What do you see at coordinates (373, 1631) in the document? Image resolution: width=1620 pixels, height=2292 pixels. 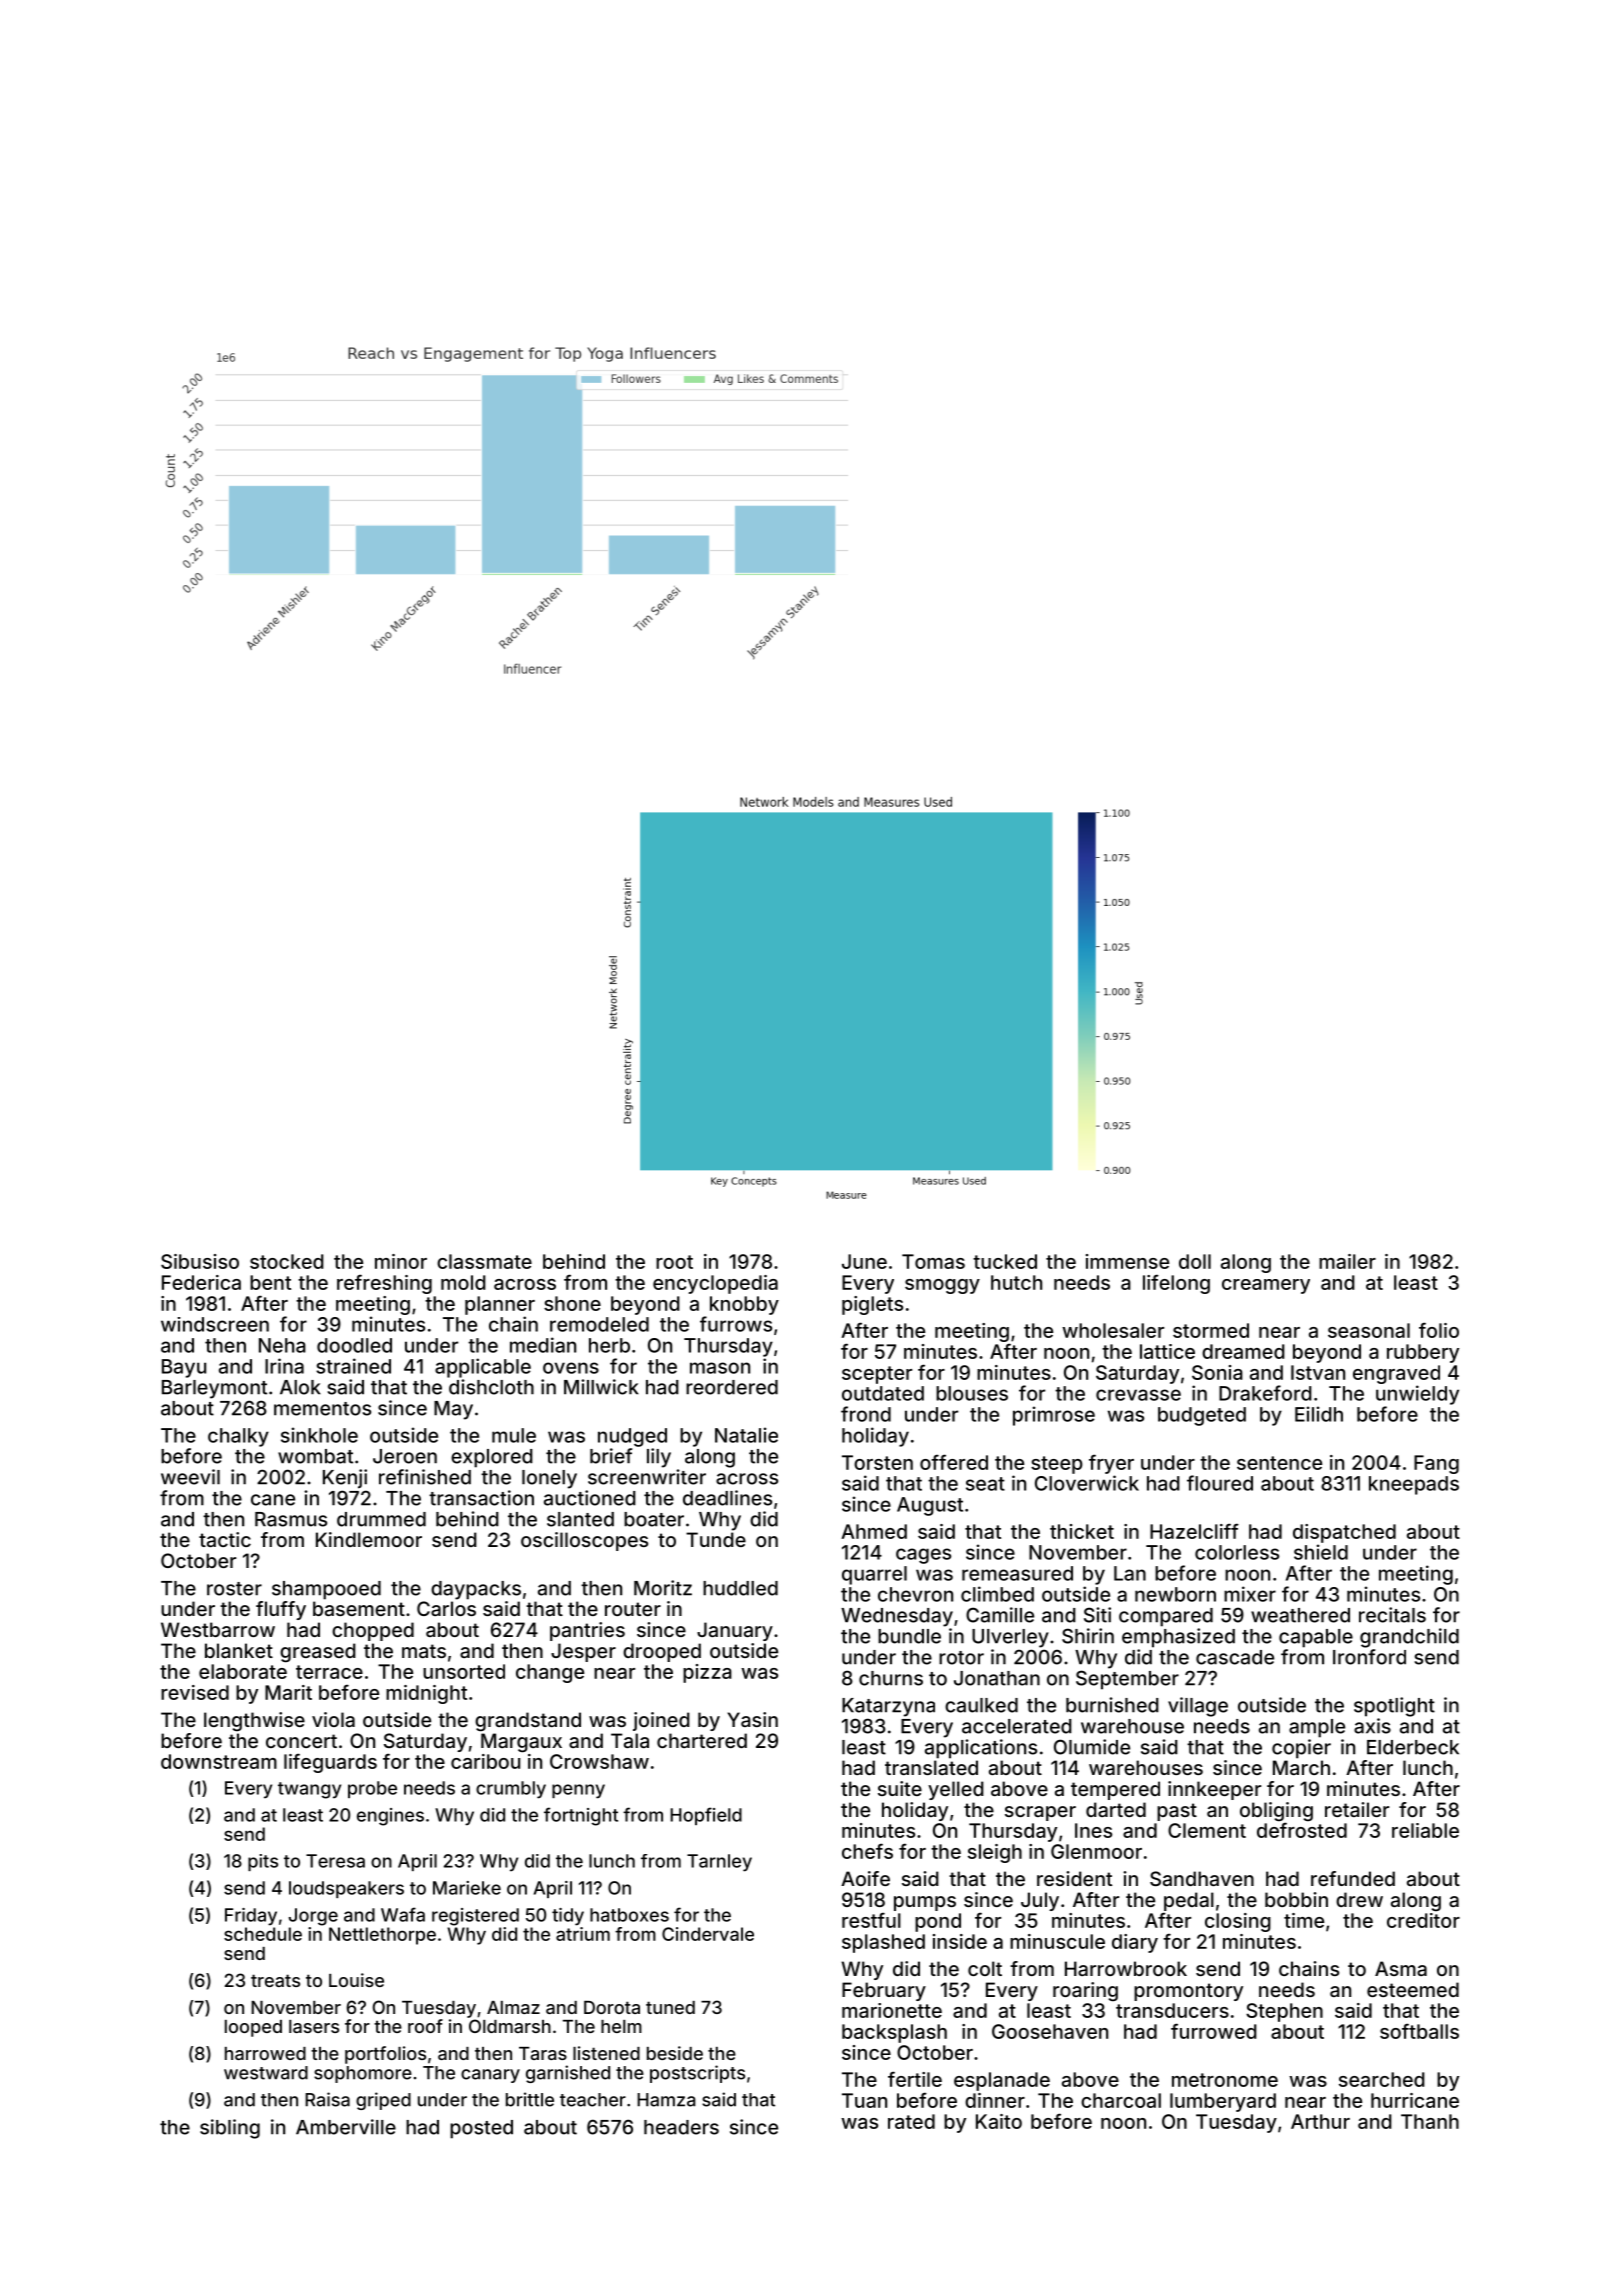 I see `chopped` at bounding box center [373, 1631].
